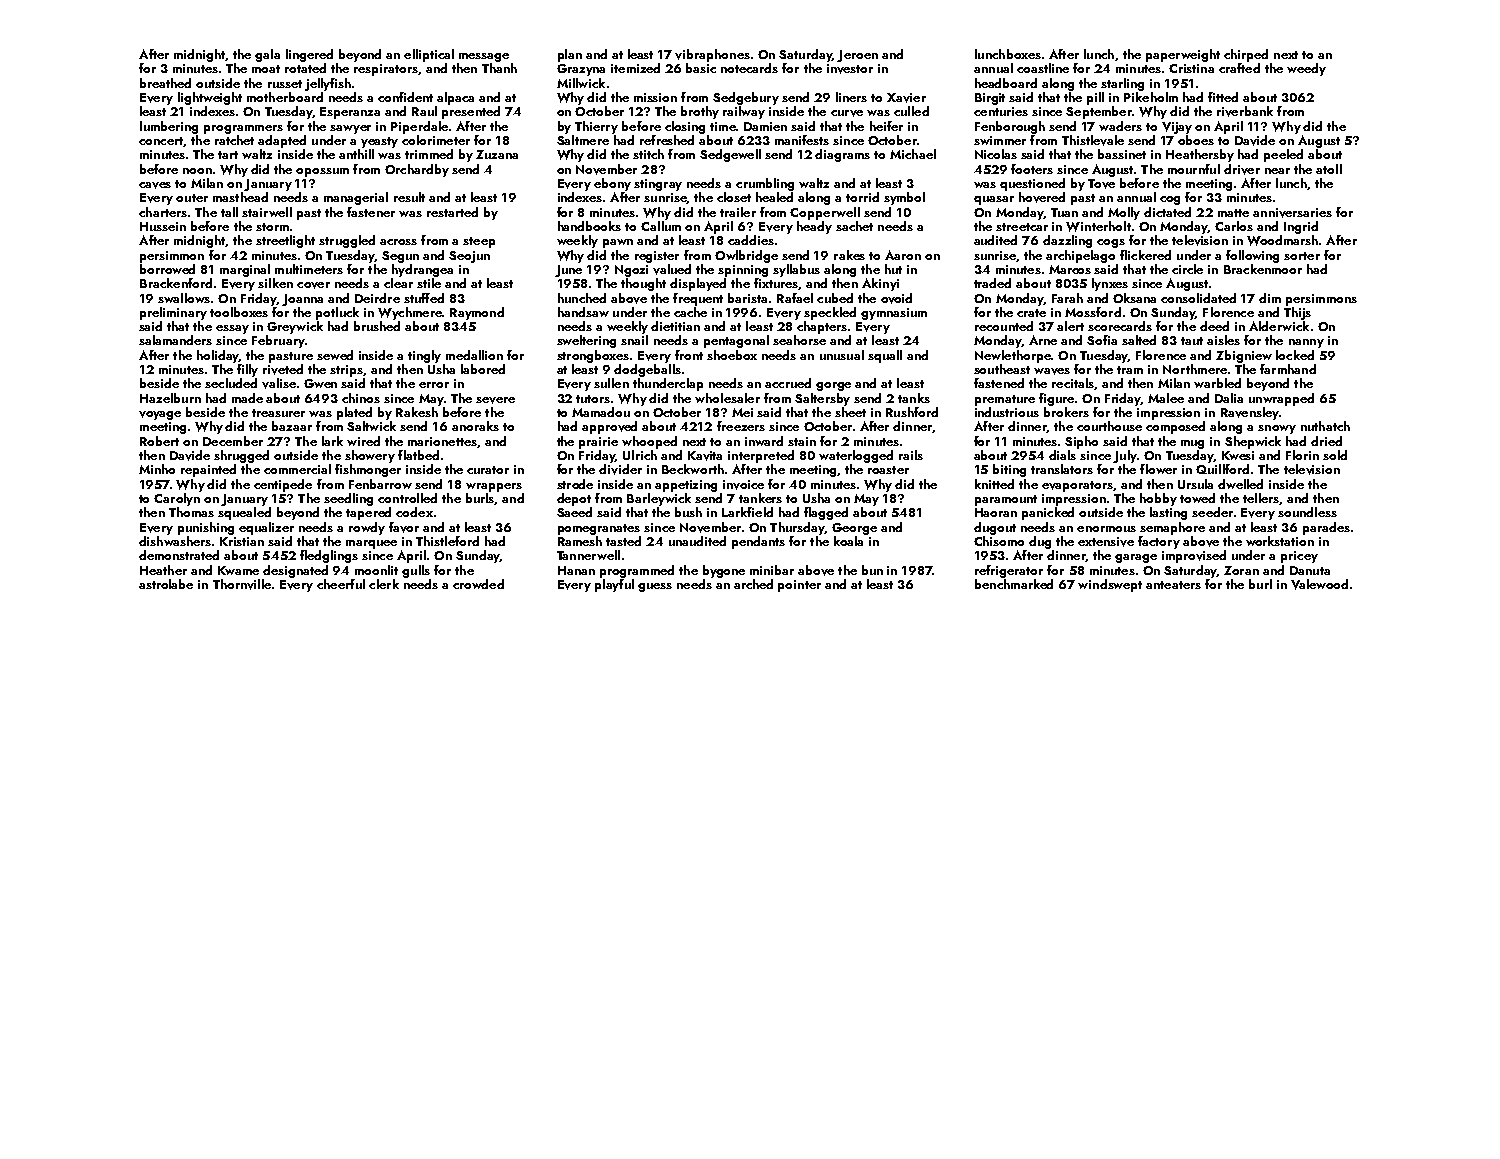 The height and width of the screenshot is (1159, 1500). I want to click on confident, so click(405, 97).
